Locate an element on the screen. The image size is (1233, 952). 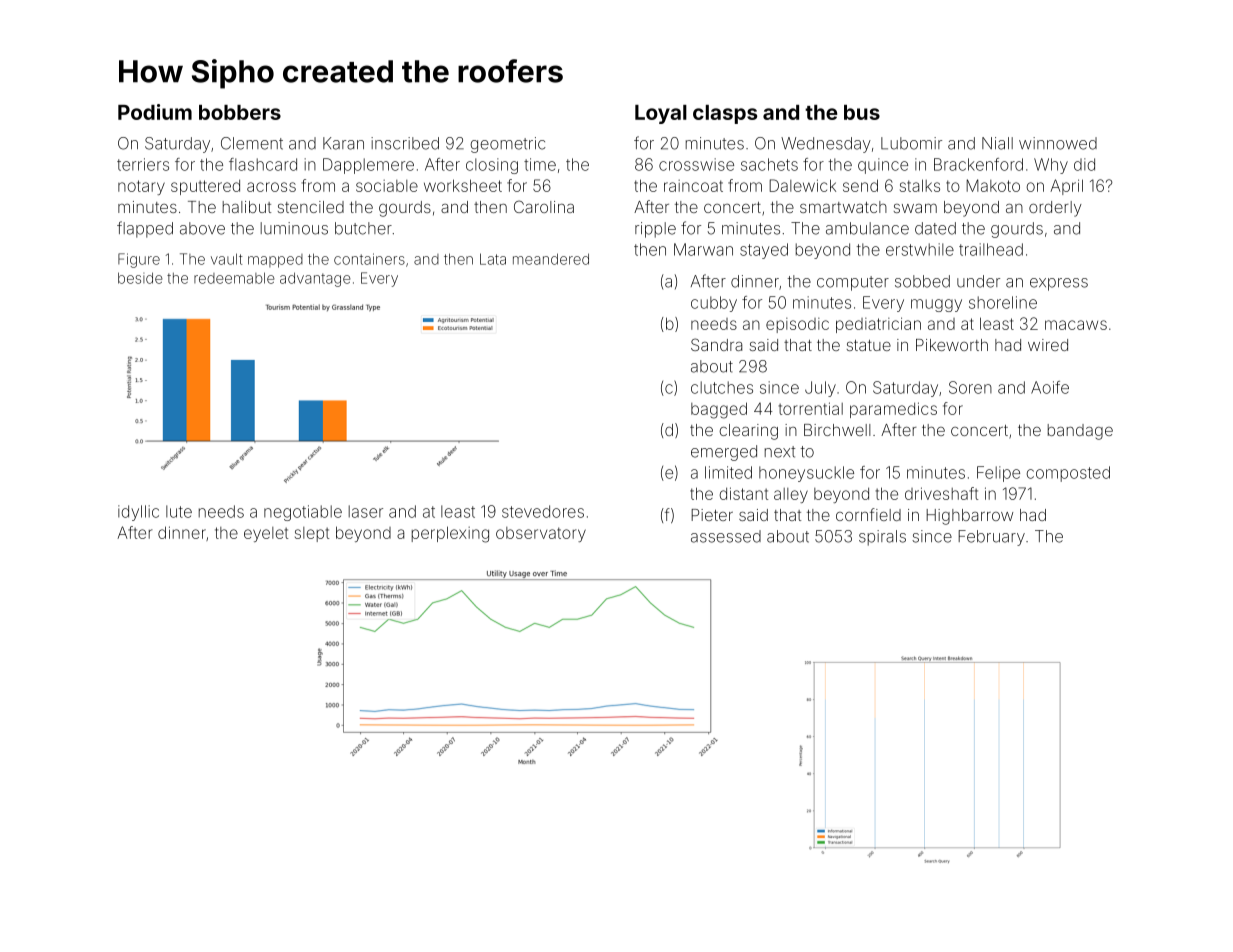
muggy is located at coordinates (936, 305).
